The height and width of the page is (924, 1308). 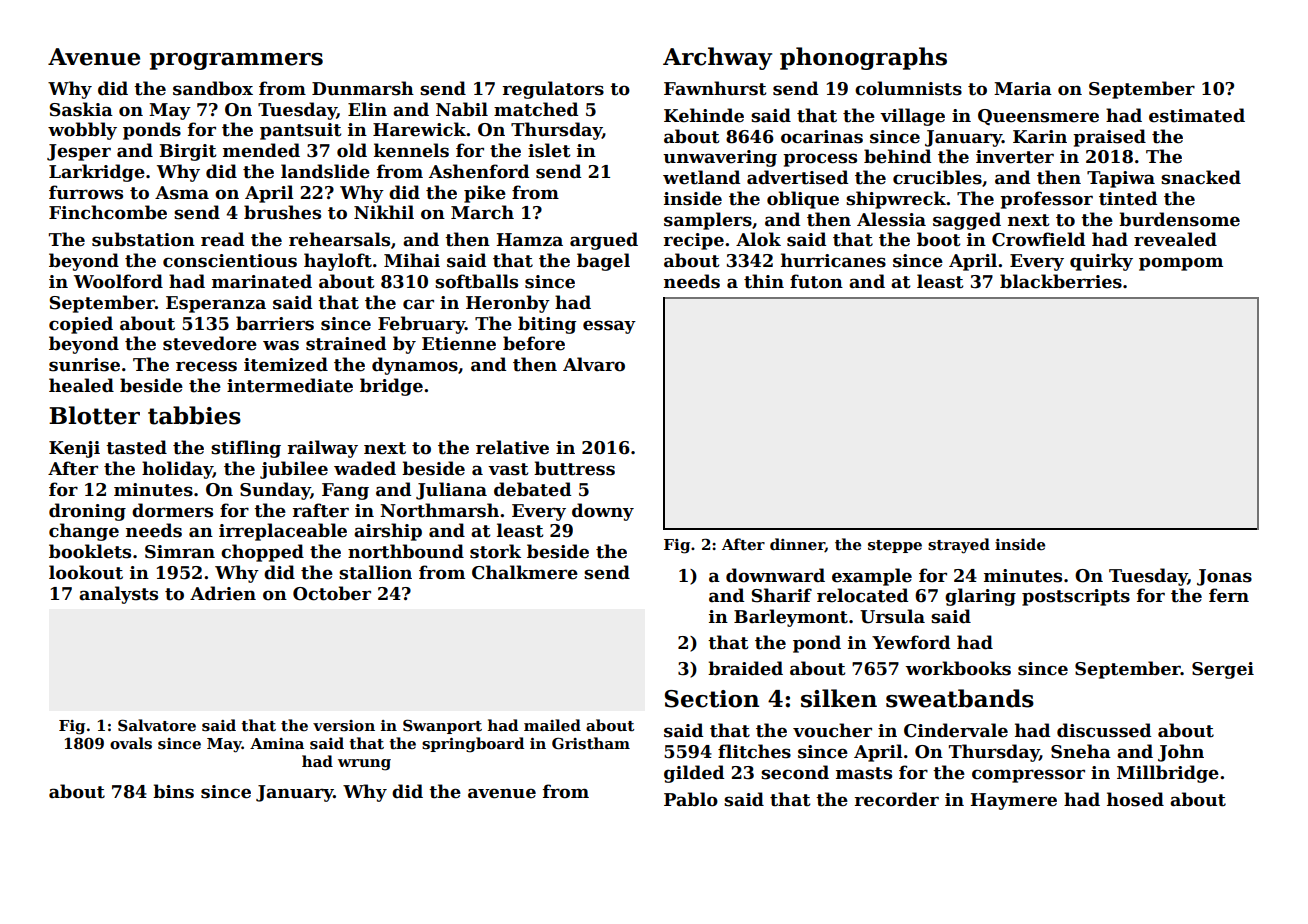 I want to click on version, so click(x=344, y=725).
